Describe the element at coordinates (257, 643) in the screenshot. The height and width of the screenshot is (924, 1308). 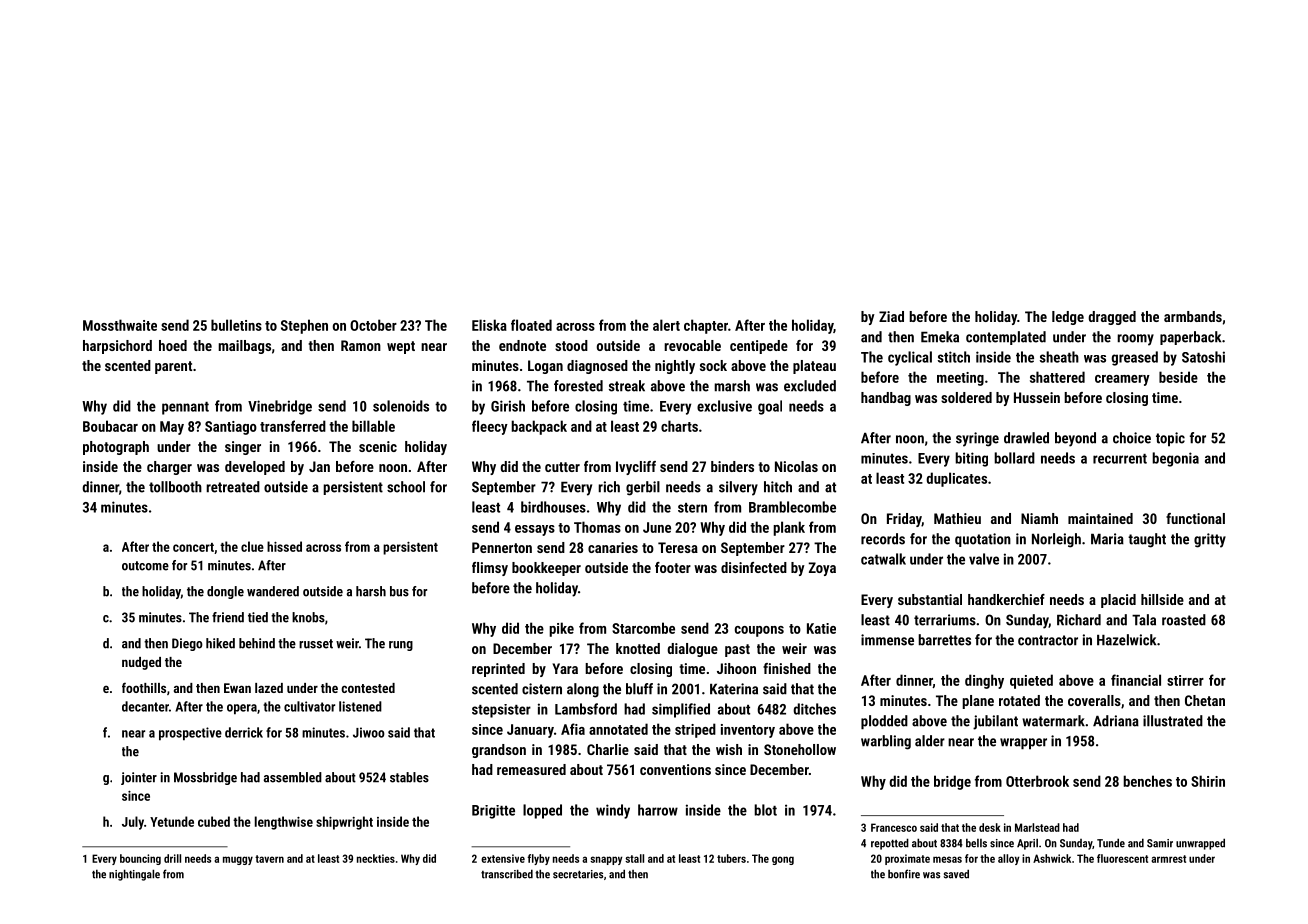
I see `behind` at that location.
